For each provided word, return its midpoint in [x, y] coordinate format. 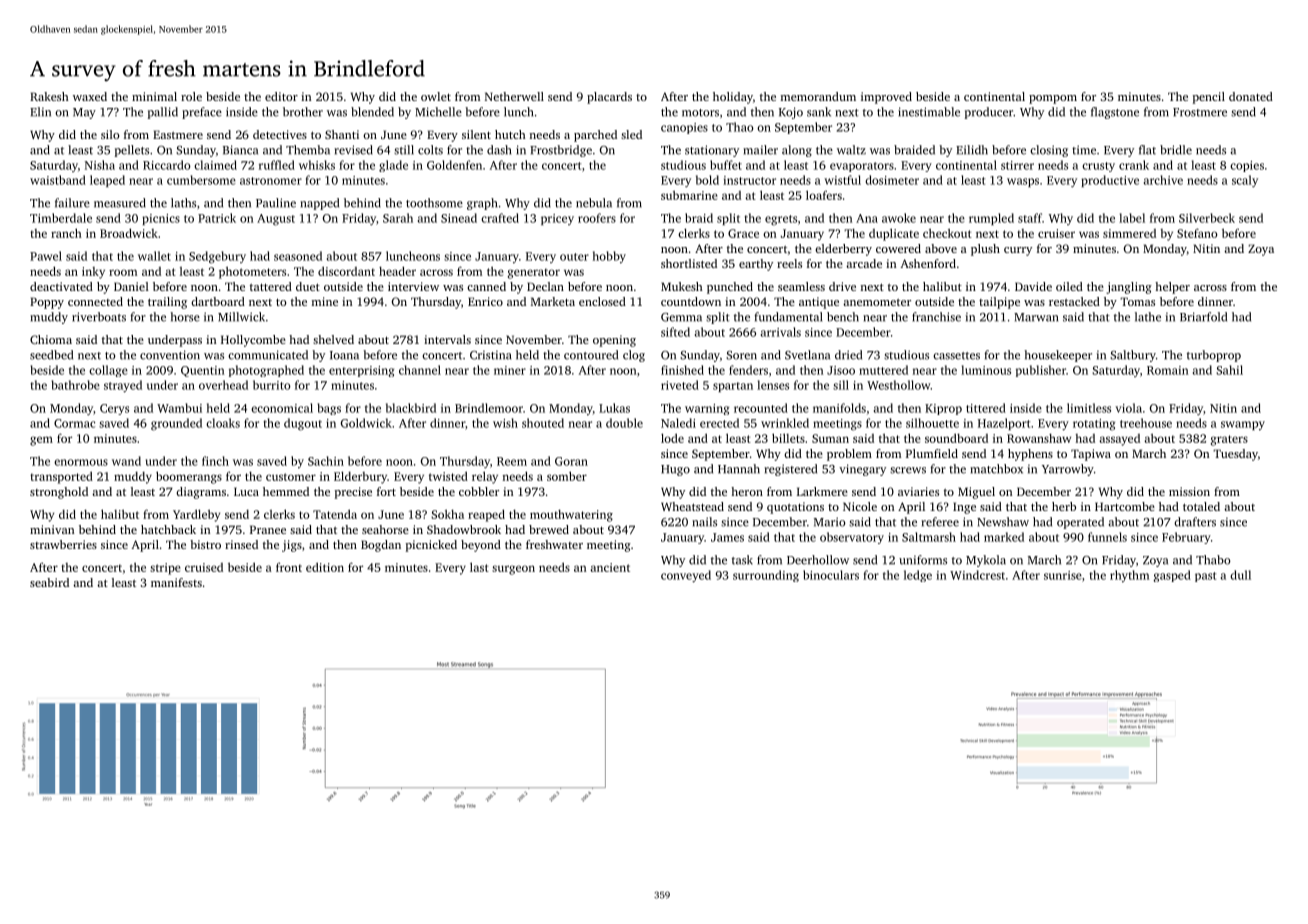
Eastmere [178, 134]
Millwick [241, 317]
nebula [594, 203]
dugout [303, 424]
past [1205, 577]
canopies [684, 128]
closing [1049, 151]
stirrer [1017, 165]
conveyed [686, 576]
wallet [154, 256]
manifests [176, 582]
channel [420, 370]
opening [614, 341]
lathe [1148, 317]
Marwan [1036, 317]
